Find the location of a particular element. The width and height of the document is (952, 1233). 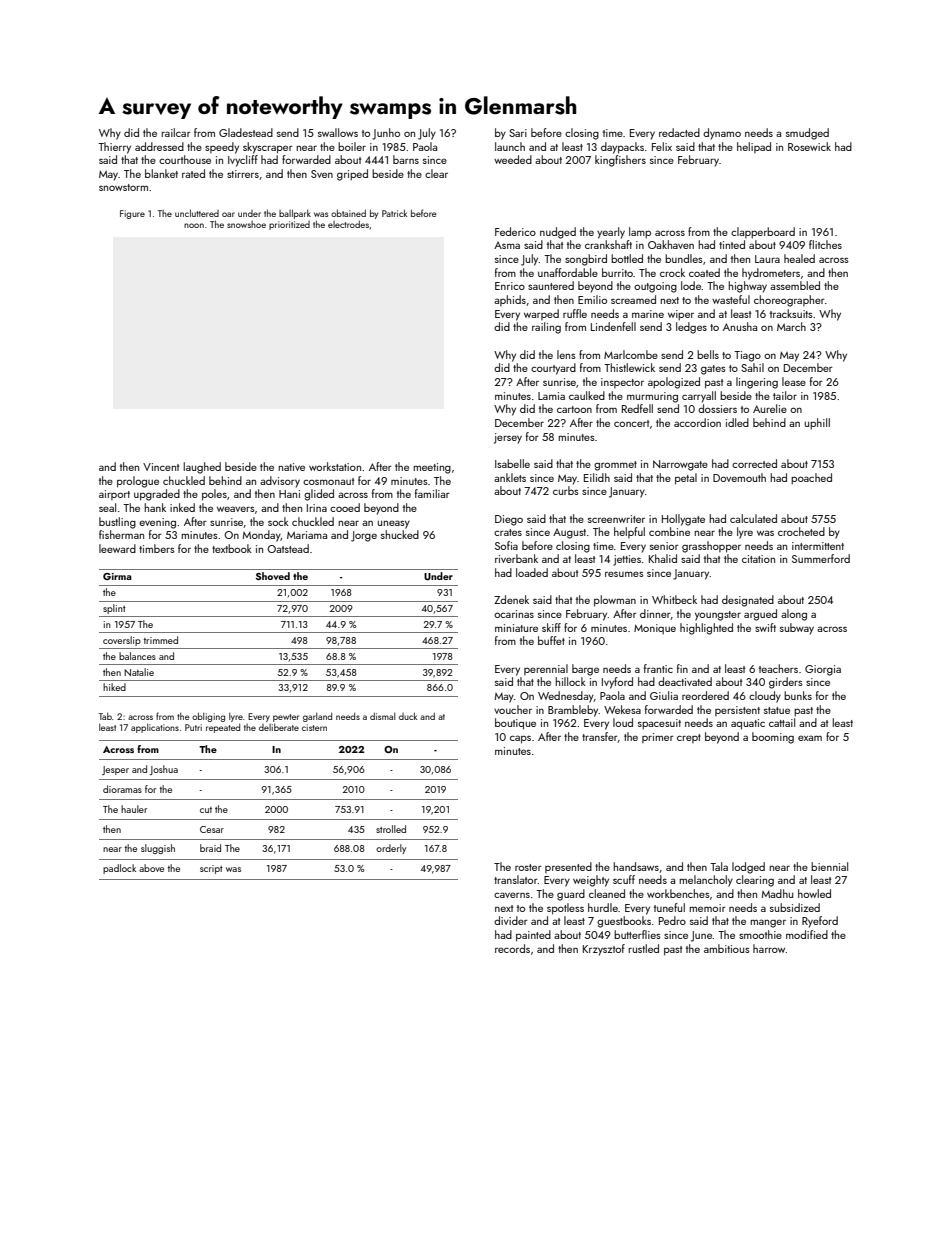

stirrers is located at coordinates (243, 174).
